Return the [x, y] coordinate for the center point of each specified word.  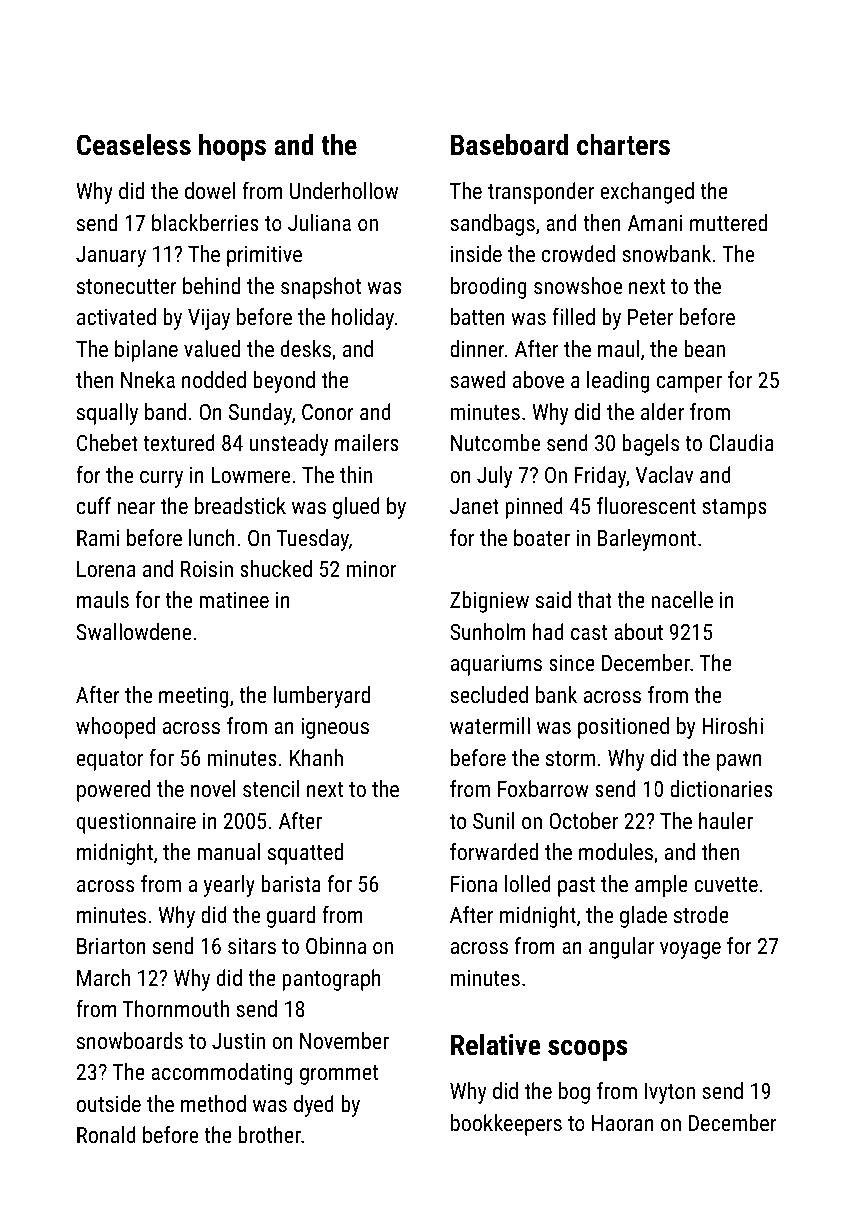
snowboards [130, 1040]
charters [623, 145]
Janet [474, 506]
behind [211, 285]
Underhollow [344, 190]
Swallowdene [134, 631]
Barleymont [647, 540]
